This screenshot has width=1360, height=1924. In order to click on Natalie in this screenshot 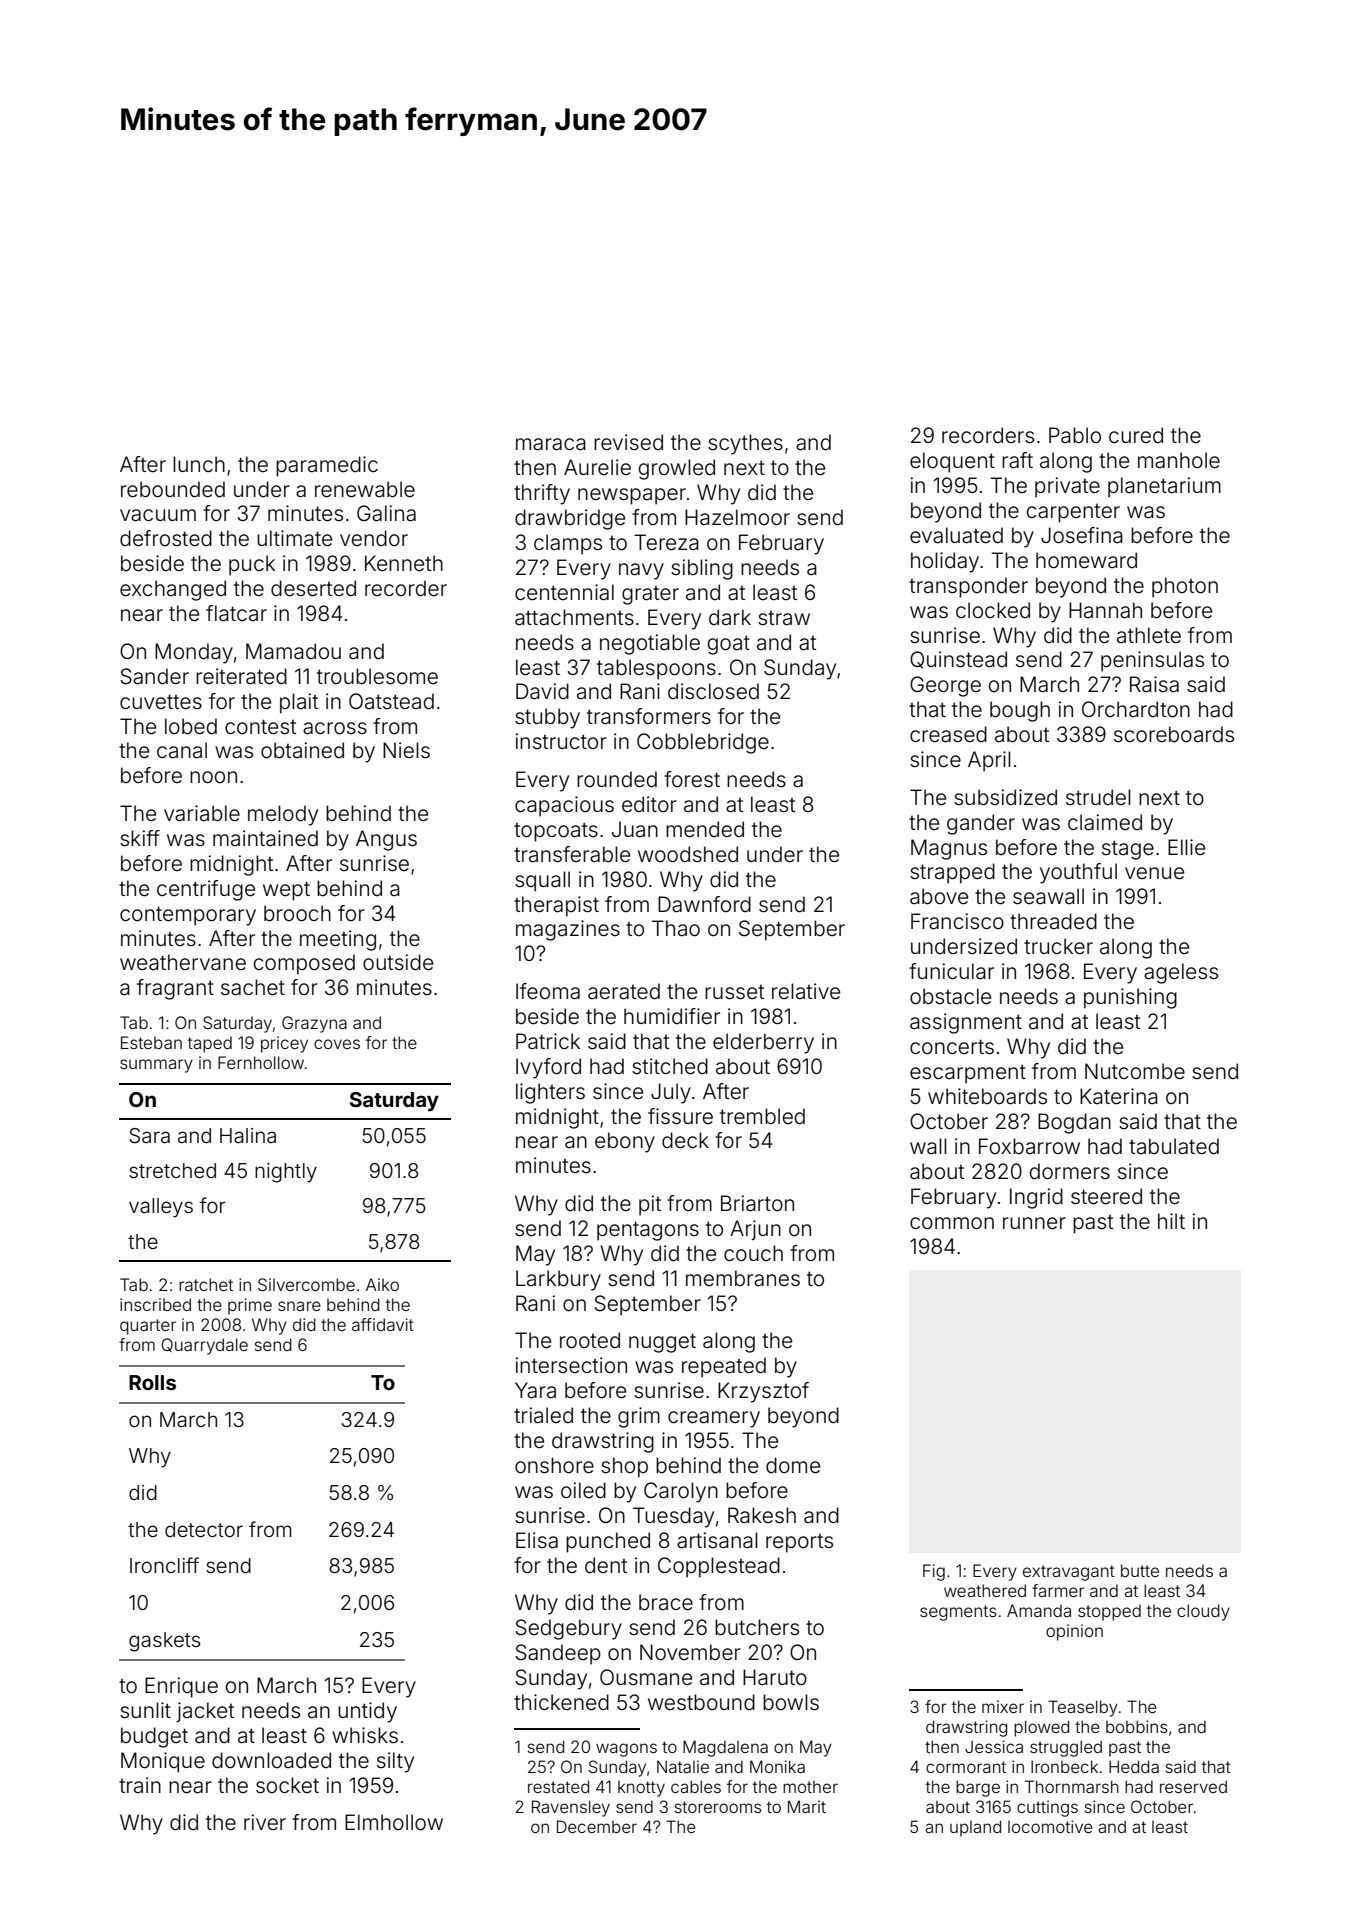, I will do `click(683, 1766)`.
